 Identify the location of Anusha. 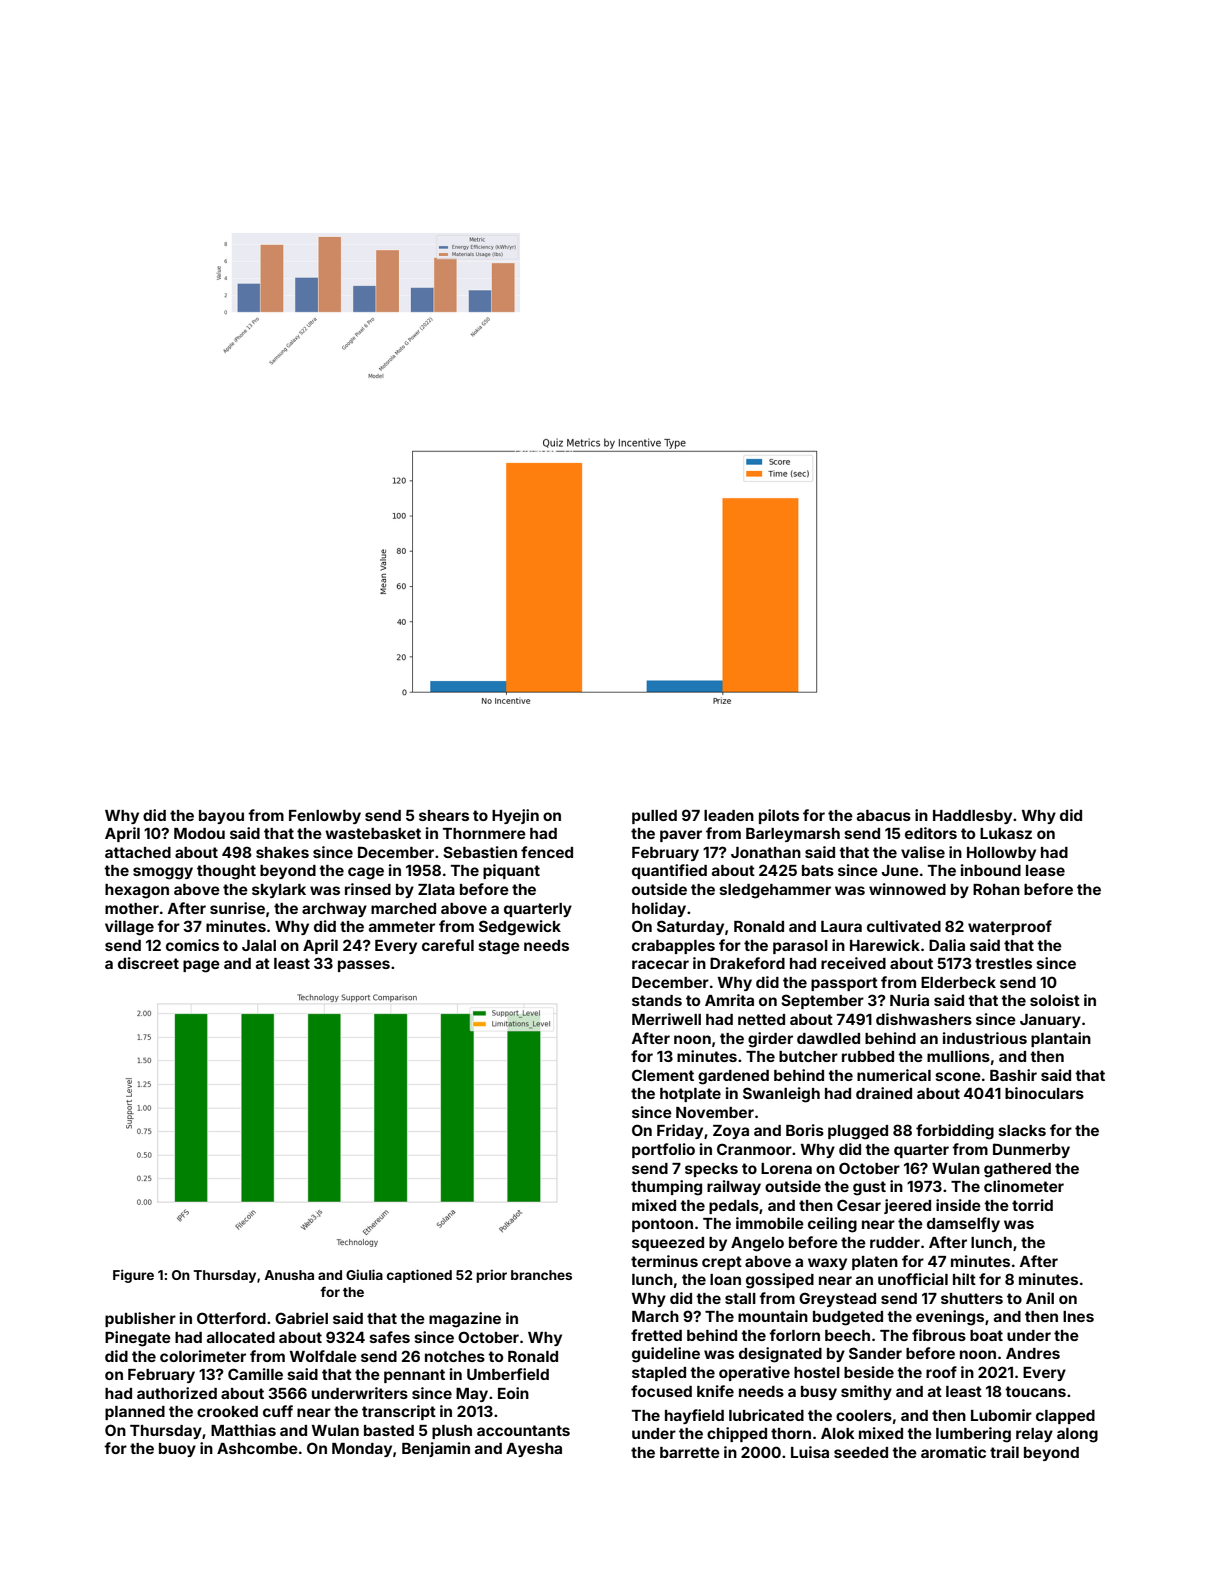
(289, 1275).
